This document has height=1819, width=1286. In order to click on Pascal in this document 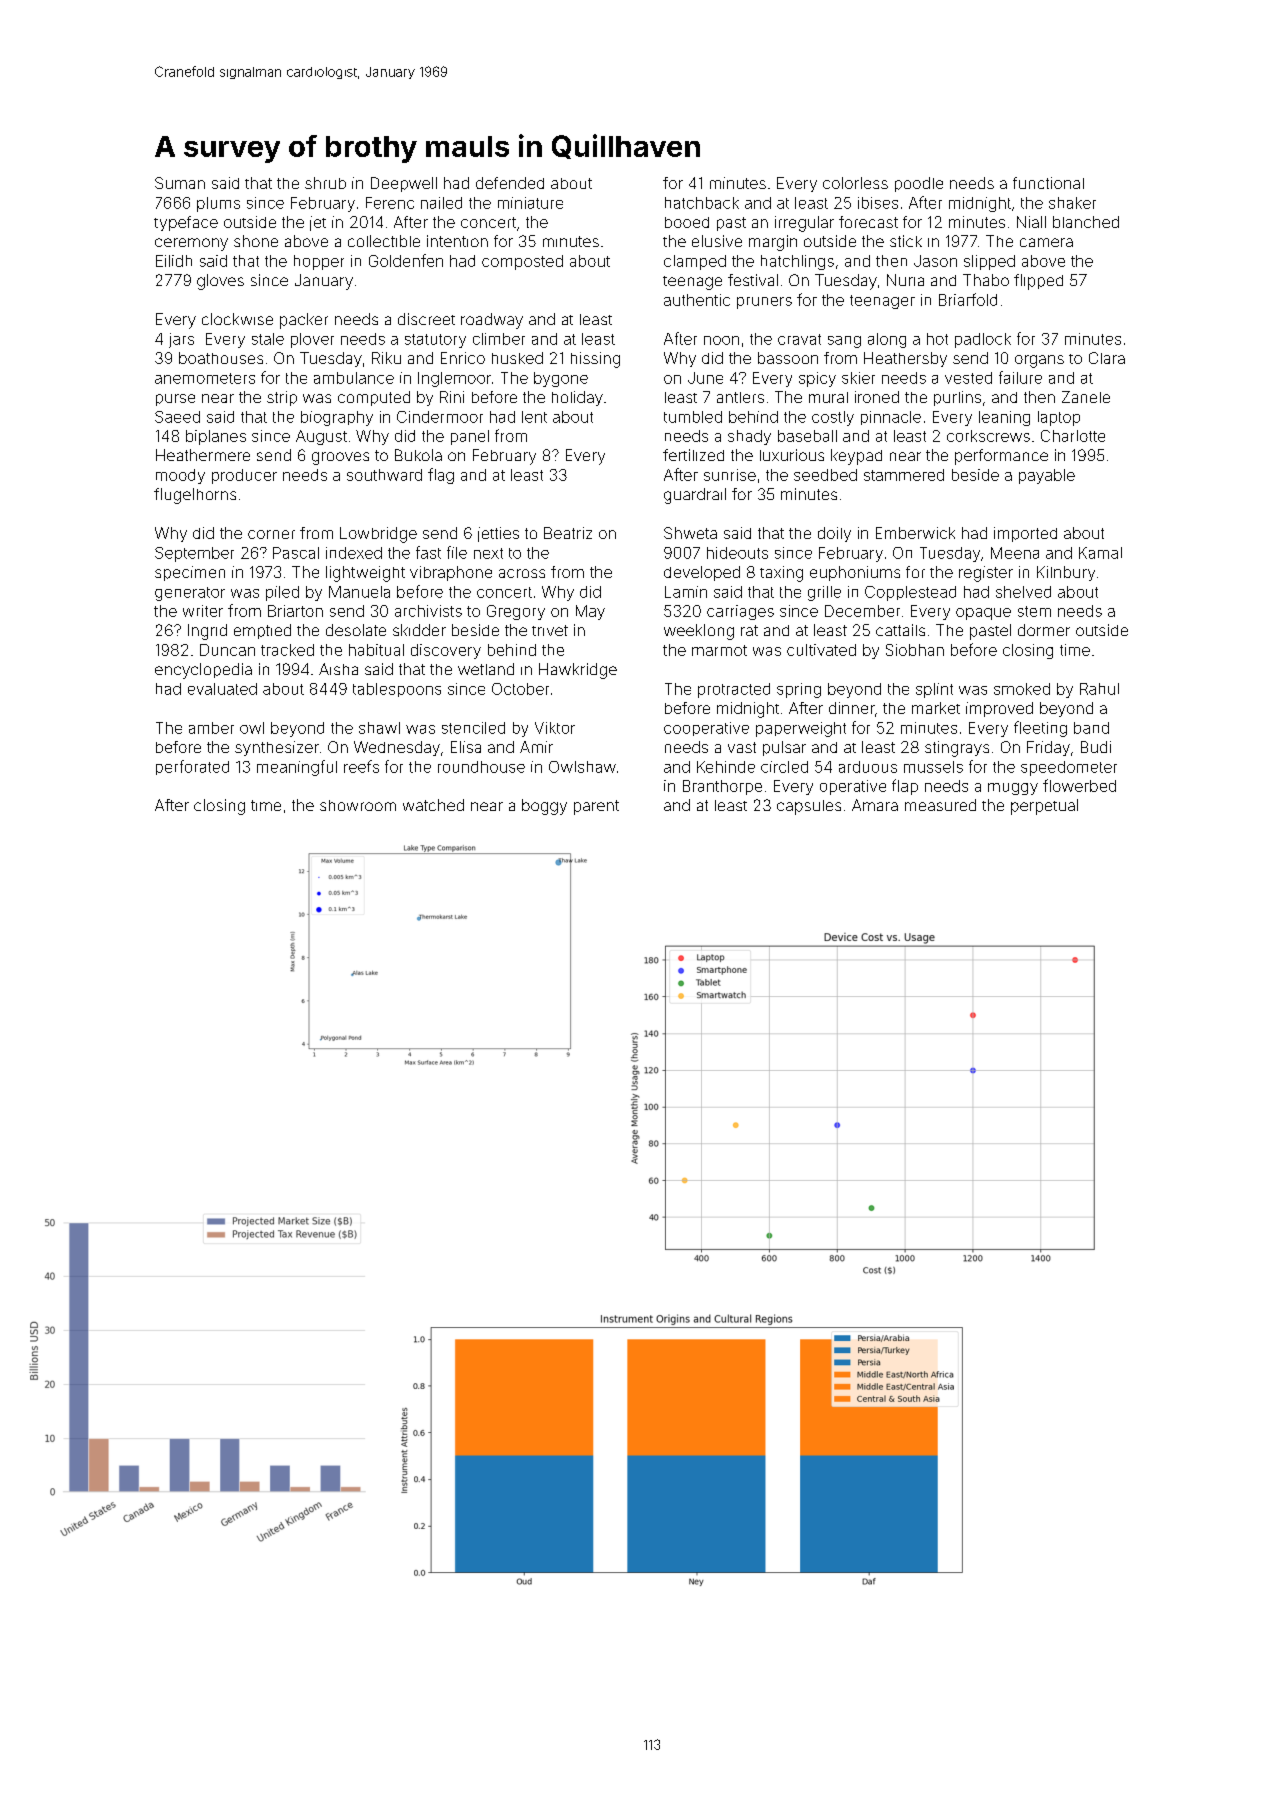, I will do `click(296, 553)`.
